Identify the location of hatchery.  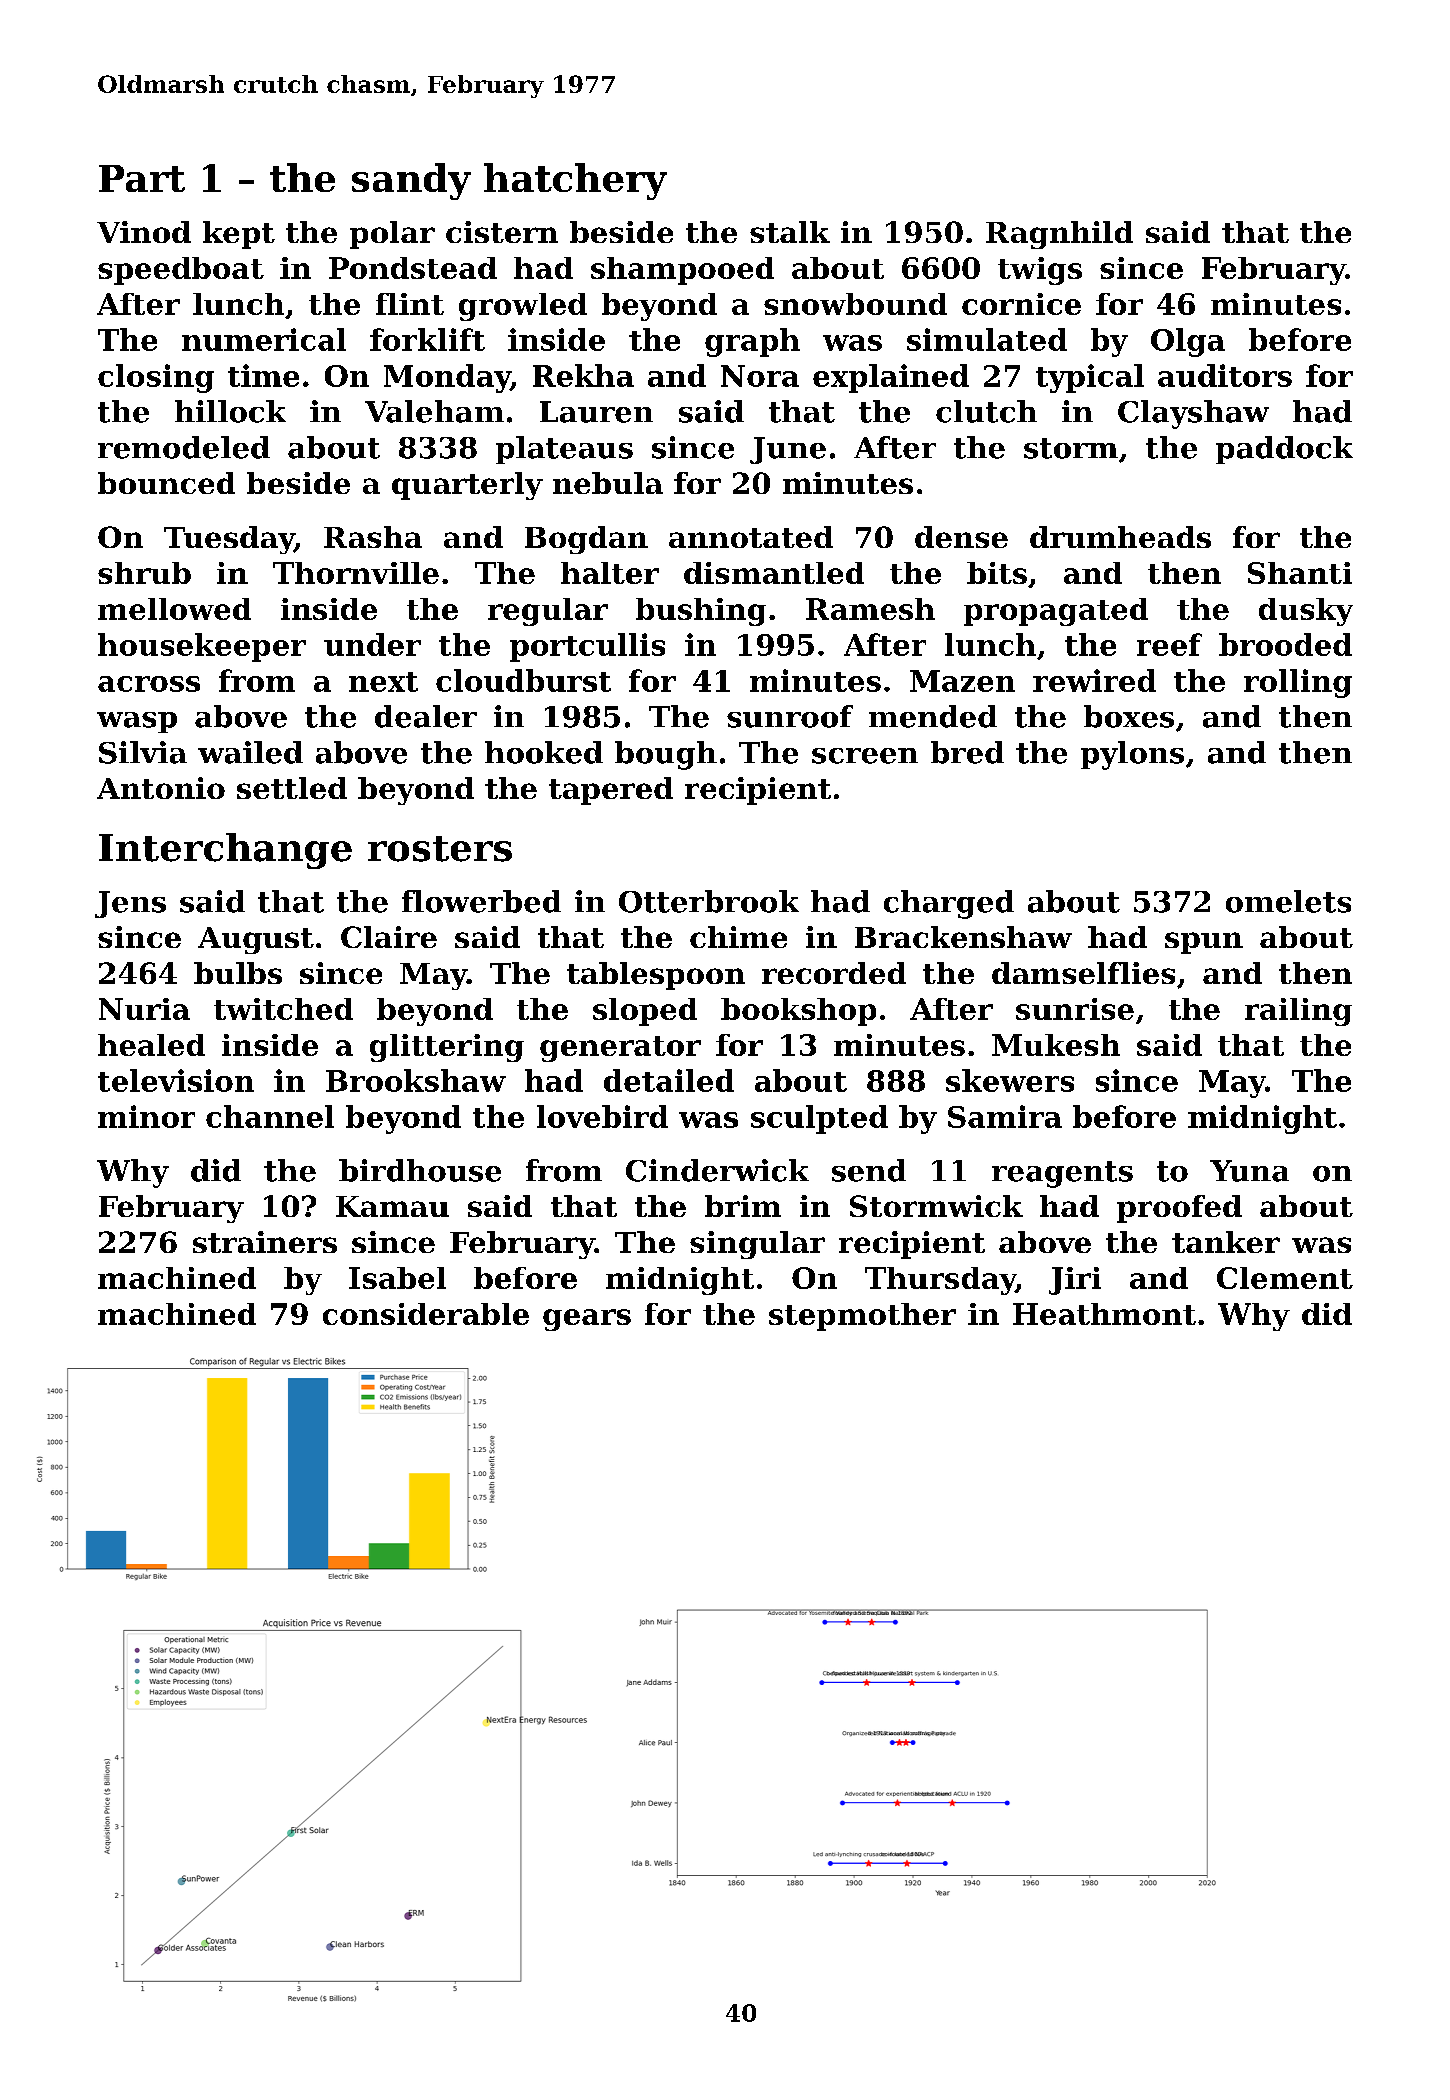
(575, 181).
